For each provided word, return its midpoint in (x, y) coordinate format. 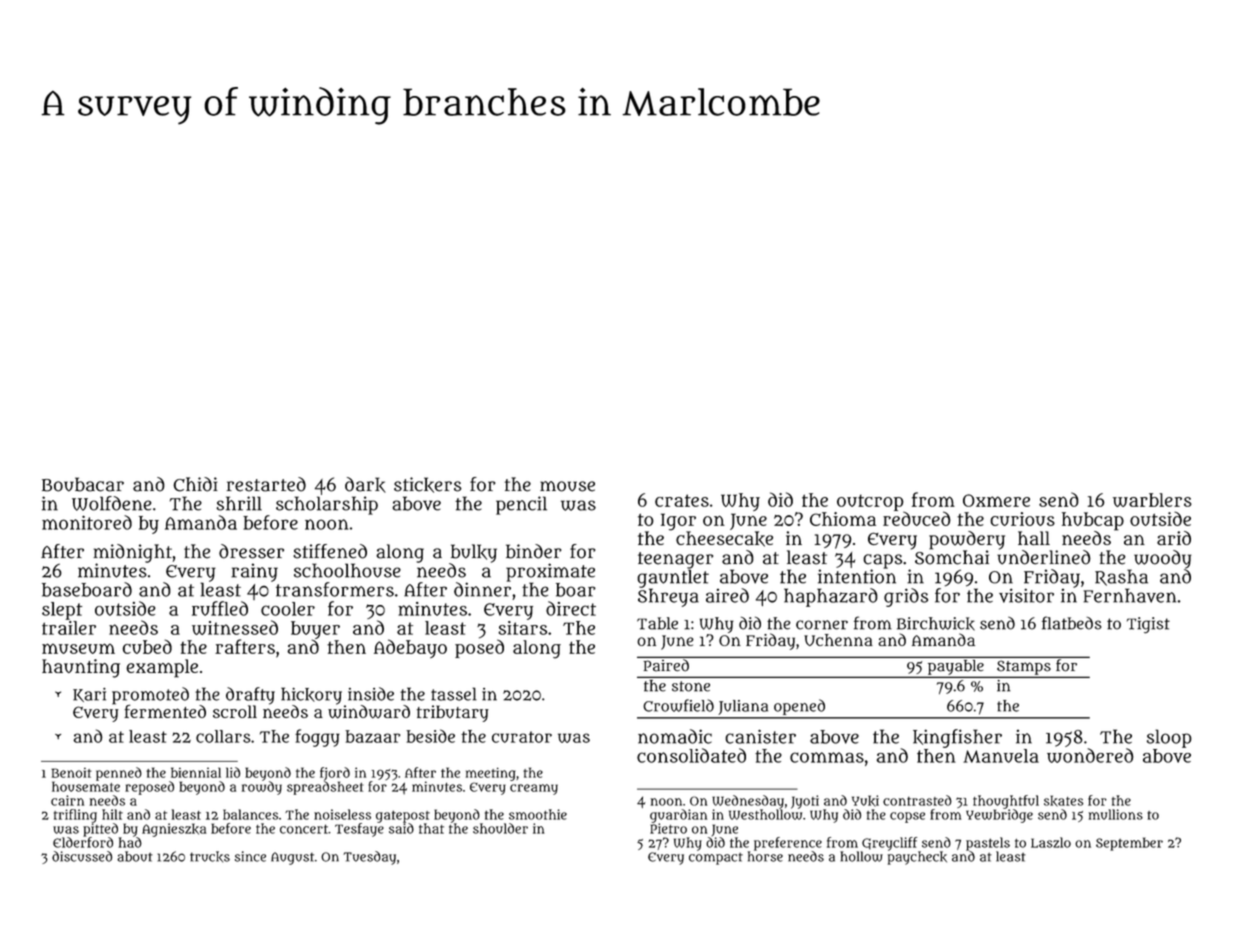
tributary (453, 713)
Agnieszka (174, 830)
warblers (1152, 500)
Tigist (1148, 625)
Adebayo (410, 648)
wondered (1090, 755)
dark (365, 485)
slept (62, 611)
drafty (250, 696)
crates (682, 500)
